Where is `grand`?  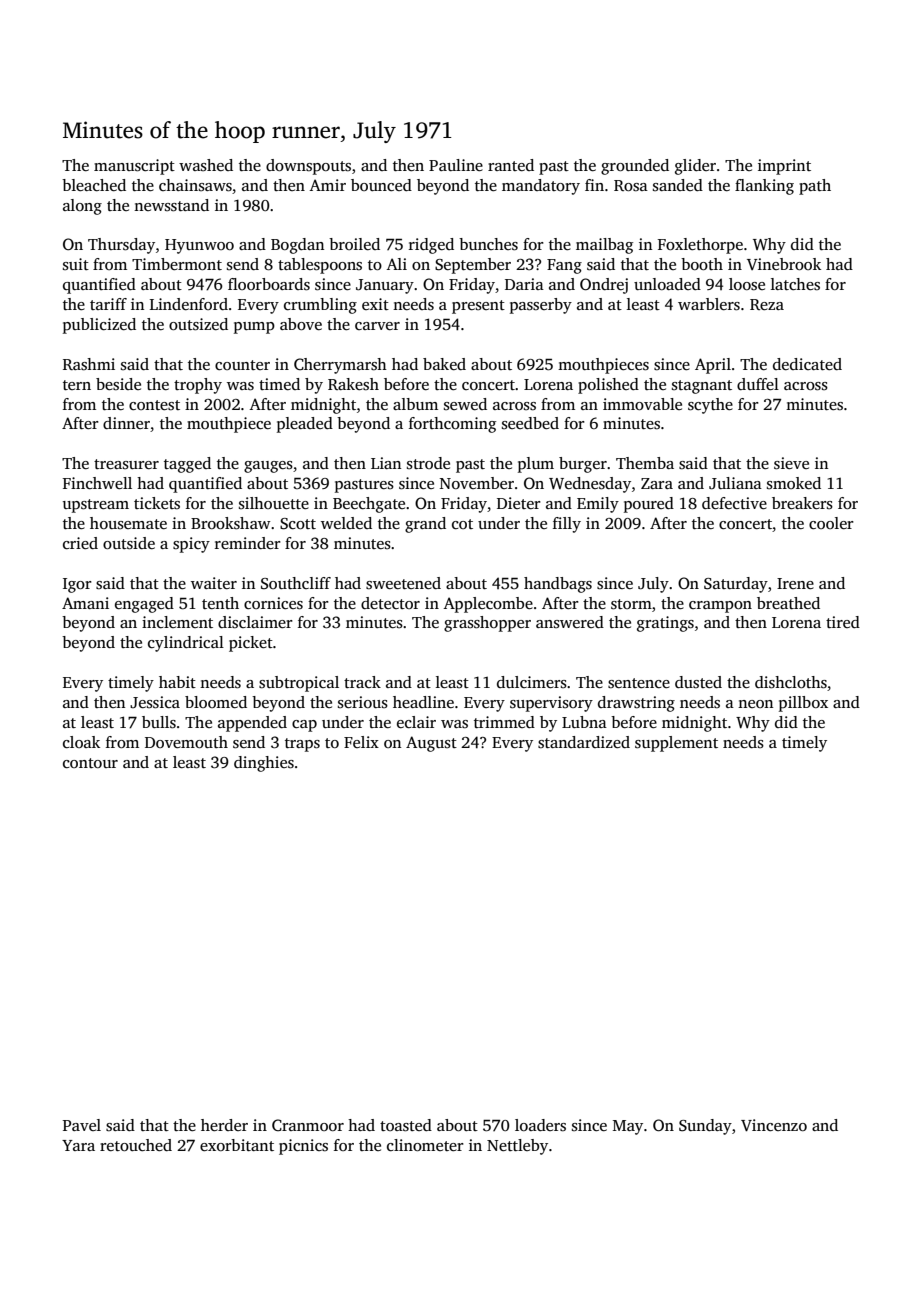
grand is located at coordinates (425, 525).
